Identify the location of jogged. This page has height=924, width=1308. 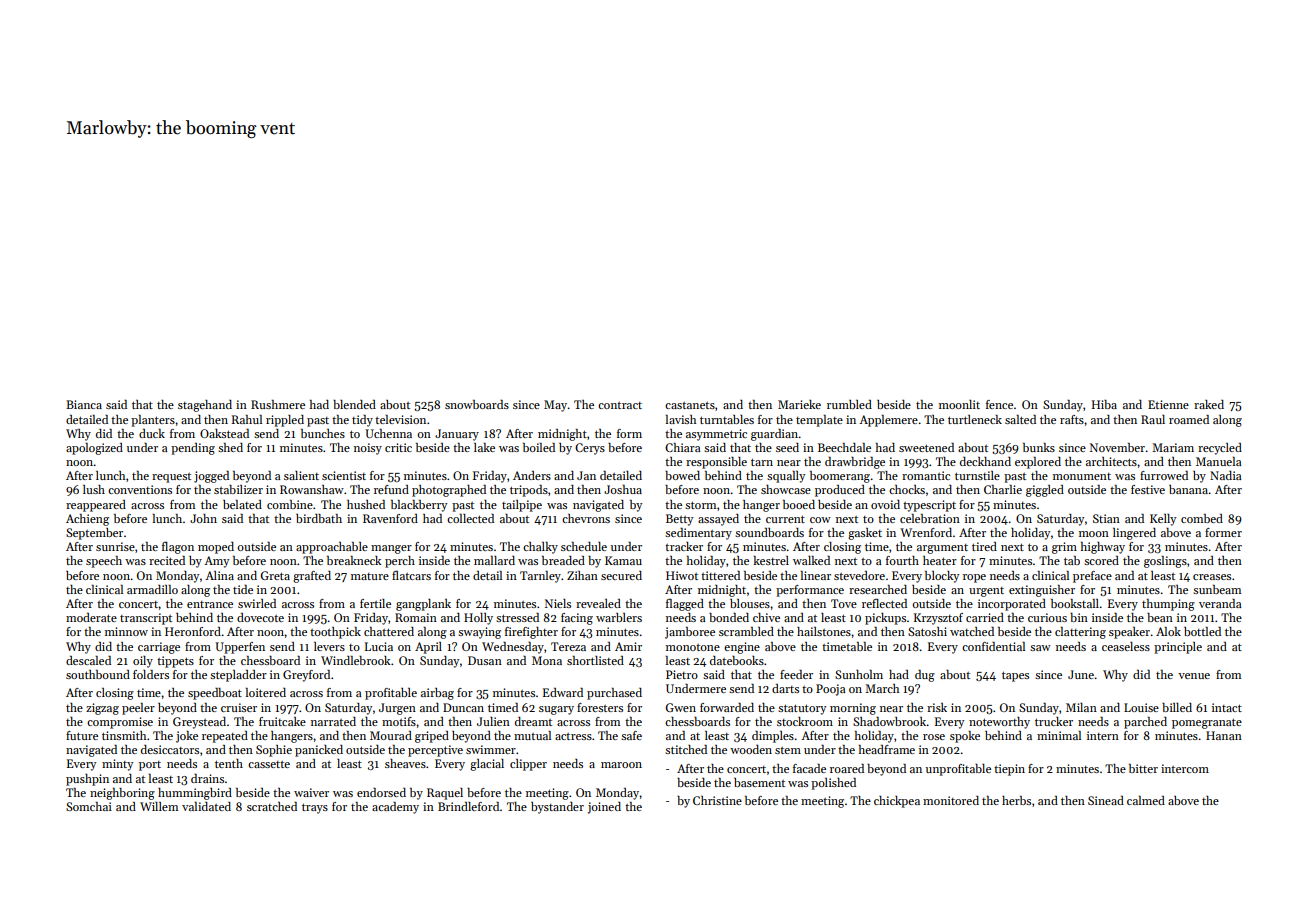
(211, 477).
